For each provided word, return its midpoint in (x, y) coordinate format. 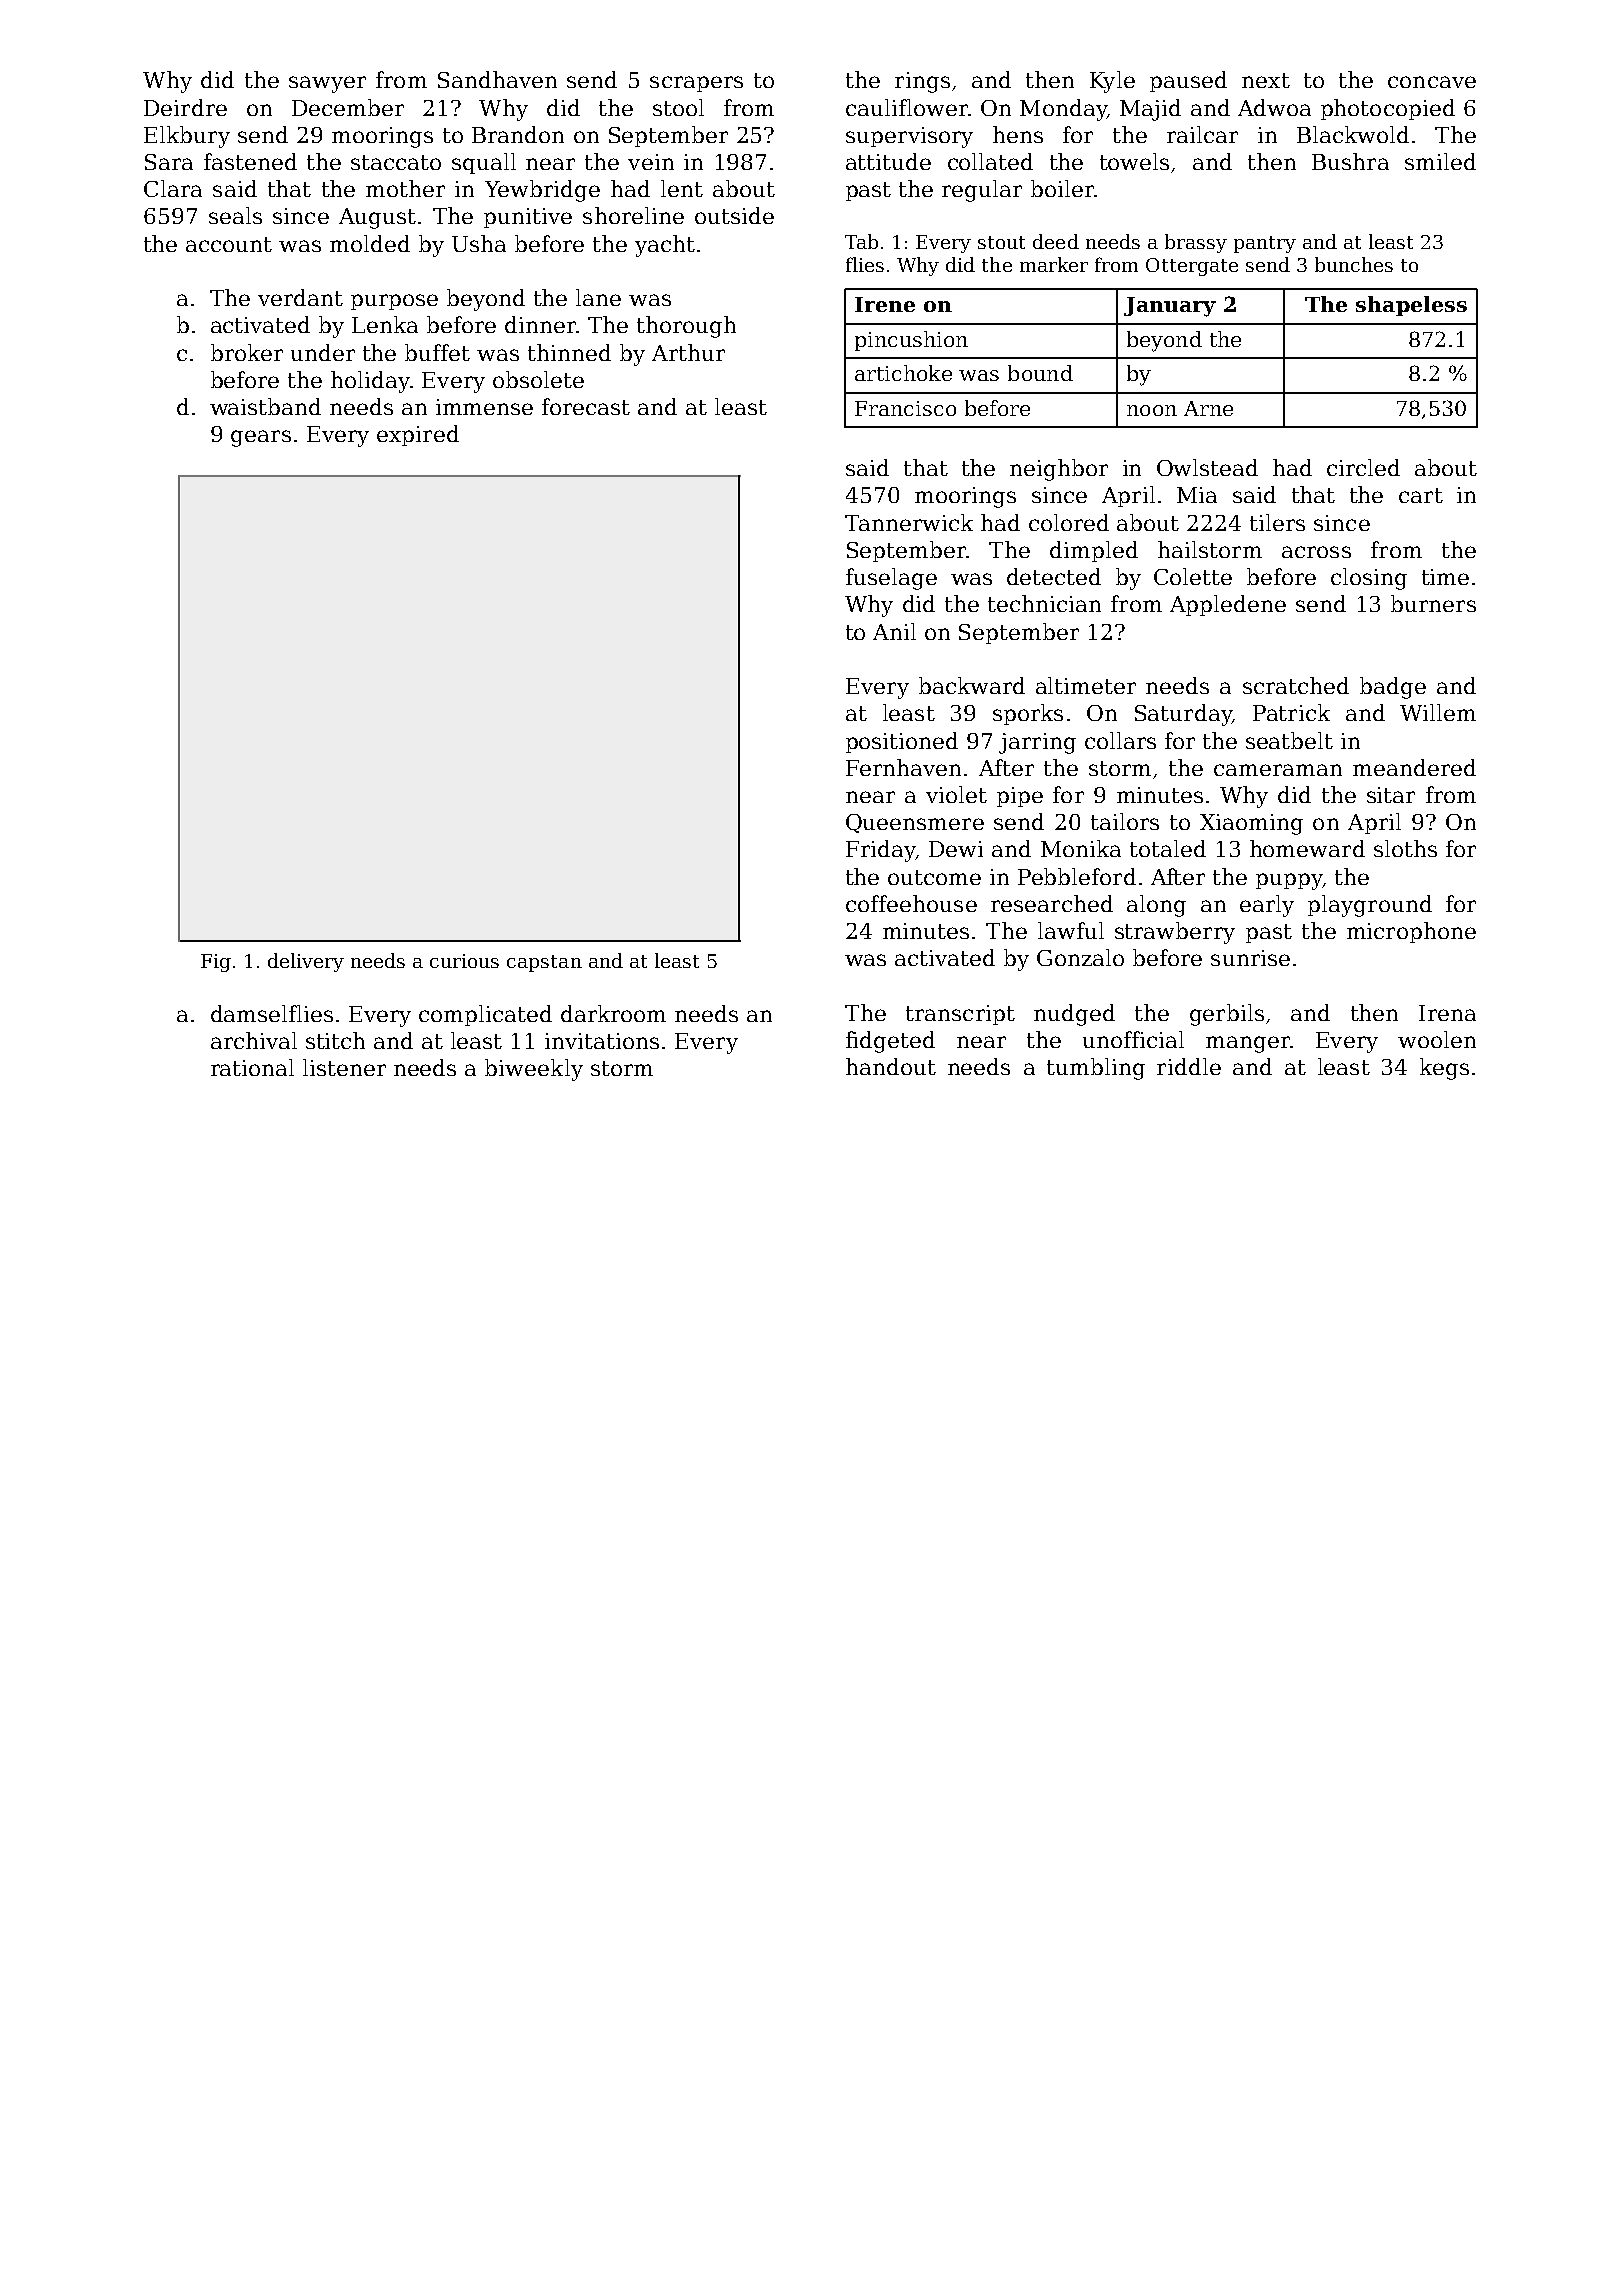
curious (464, 961)
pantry (1265, 244)
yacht (665, 246)
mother (405, 188)
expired (418, 435)
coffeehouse (911, 903)
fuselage (891, 579)
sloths (1405, 848)
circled (1363, 467)
